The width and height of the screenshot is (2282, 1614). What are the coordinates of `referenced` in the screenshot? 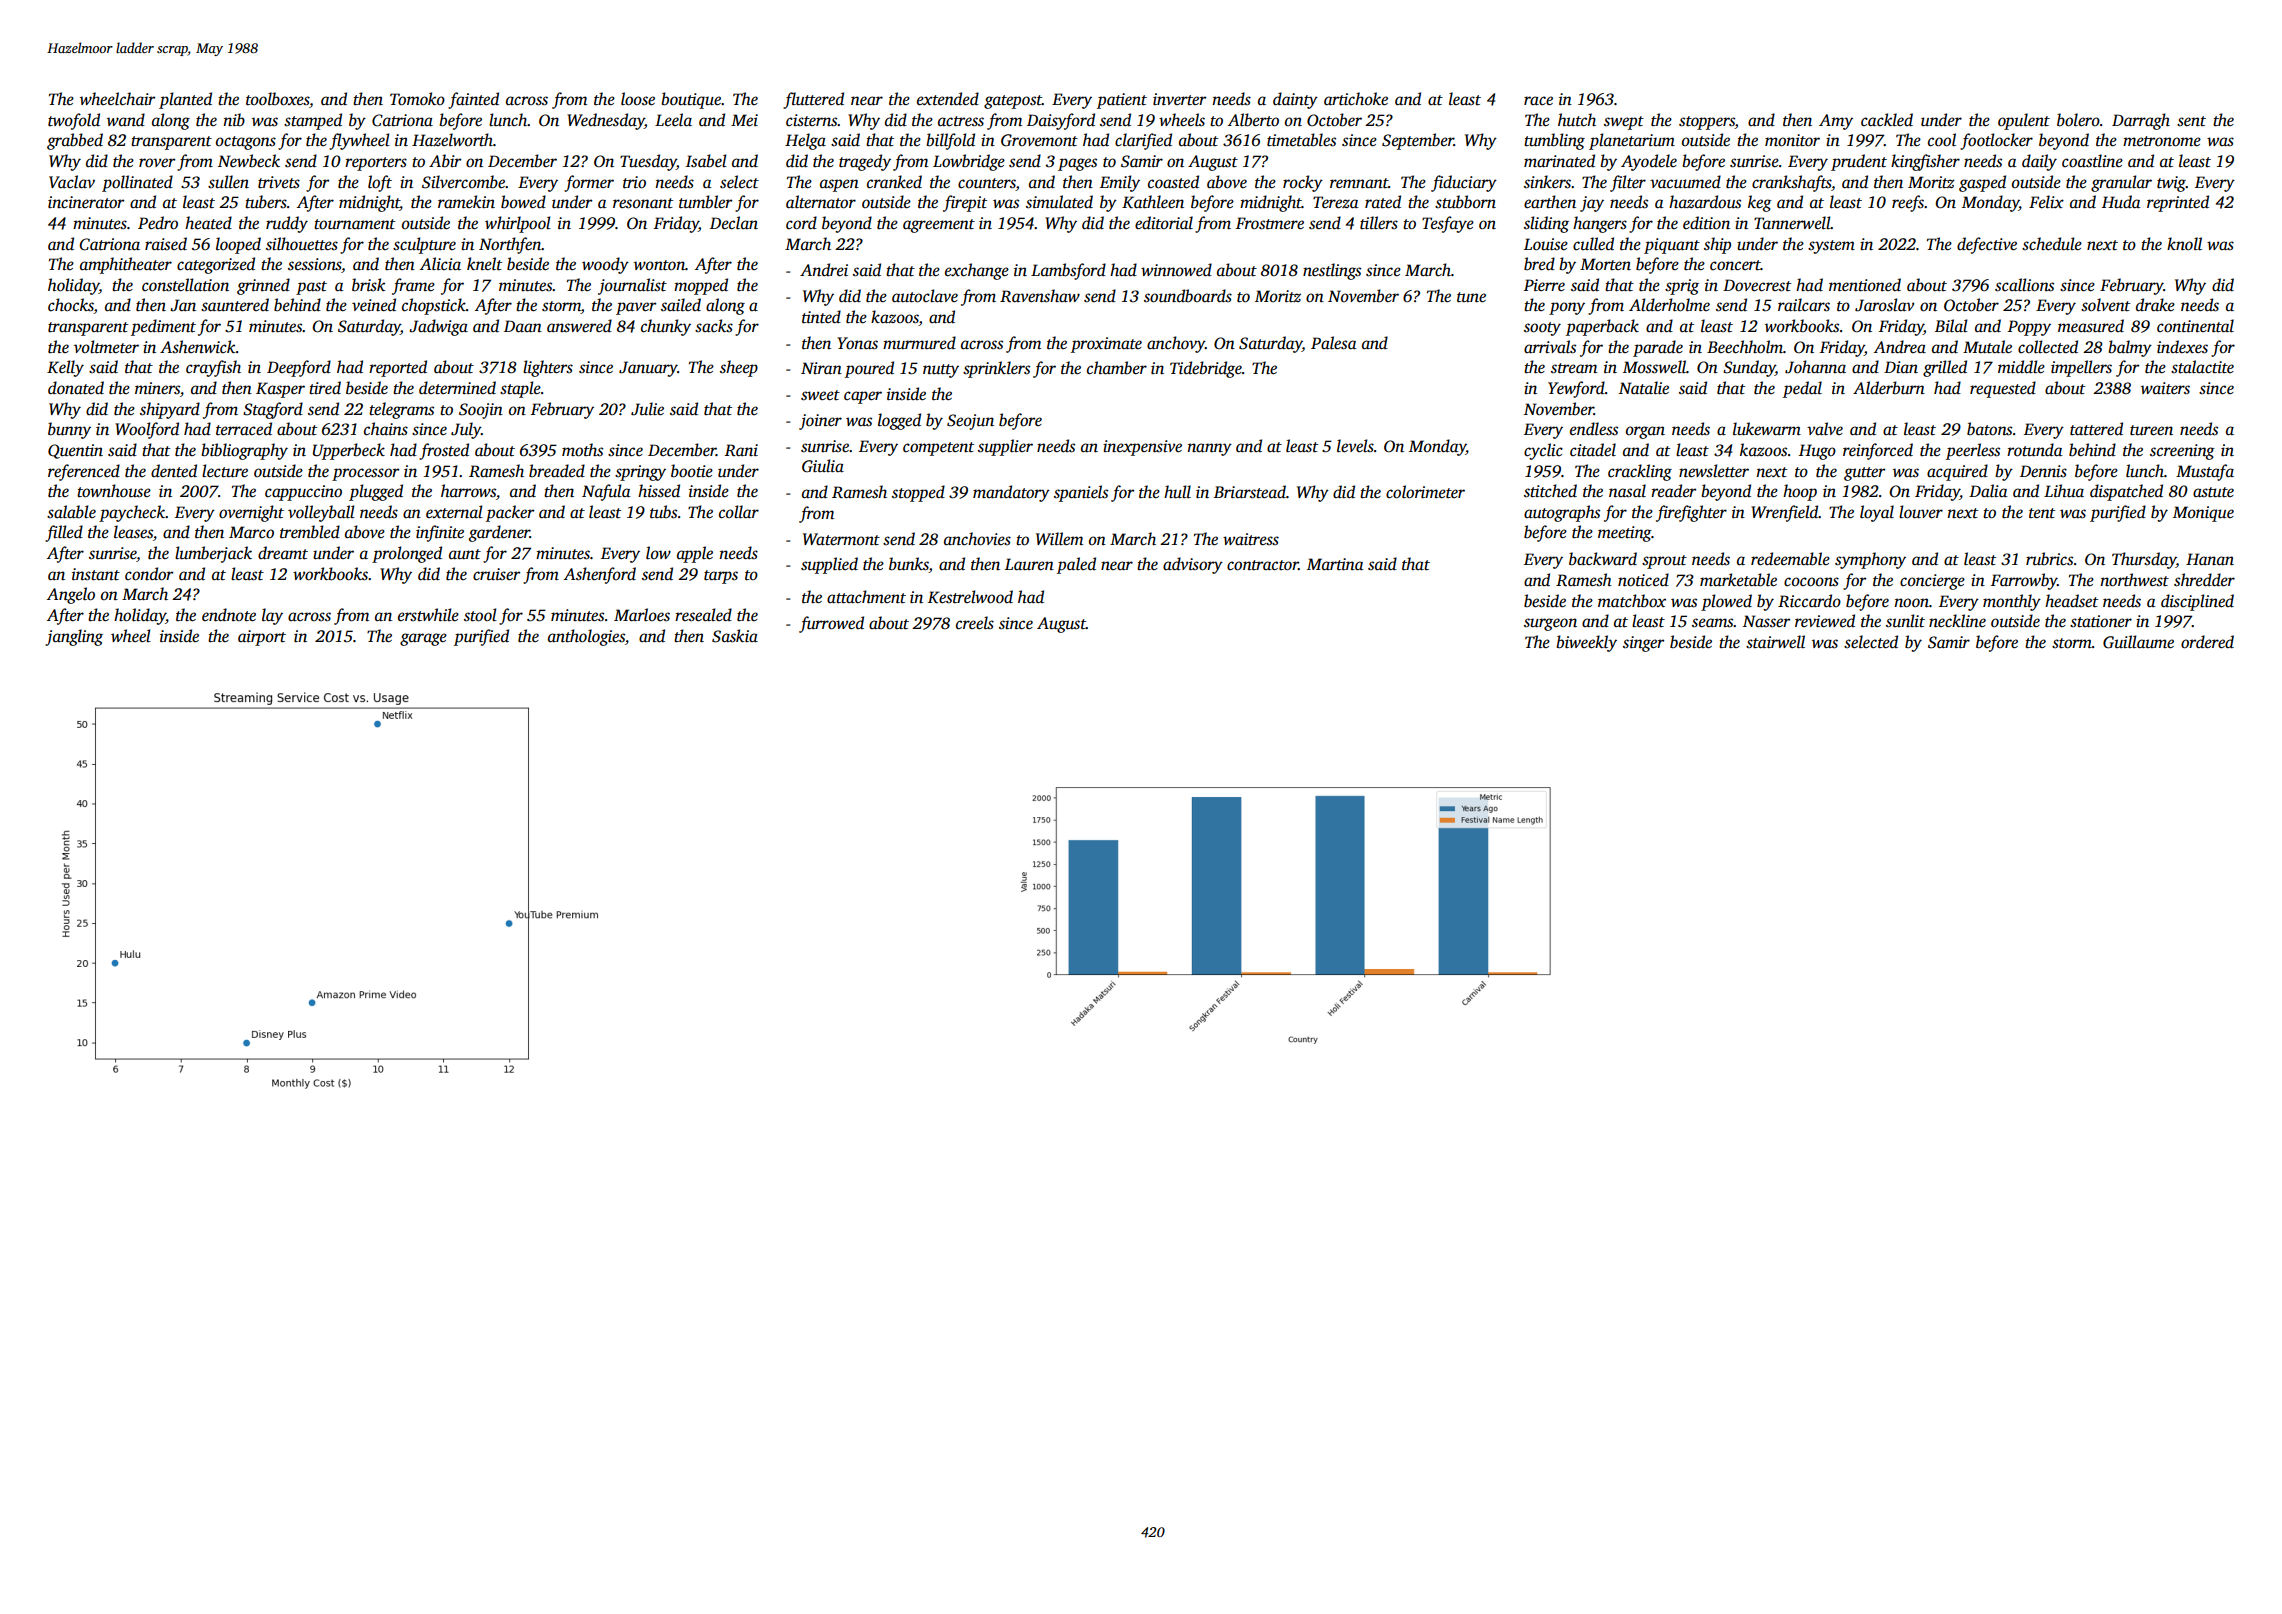 It's located at (84, 472).
